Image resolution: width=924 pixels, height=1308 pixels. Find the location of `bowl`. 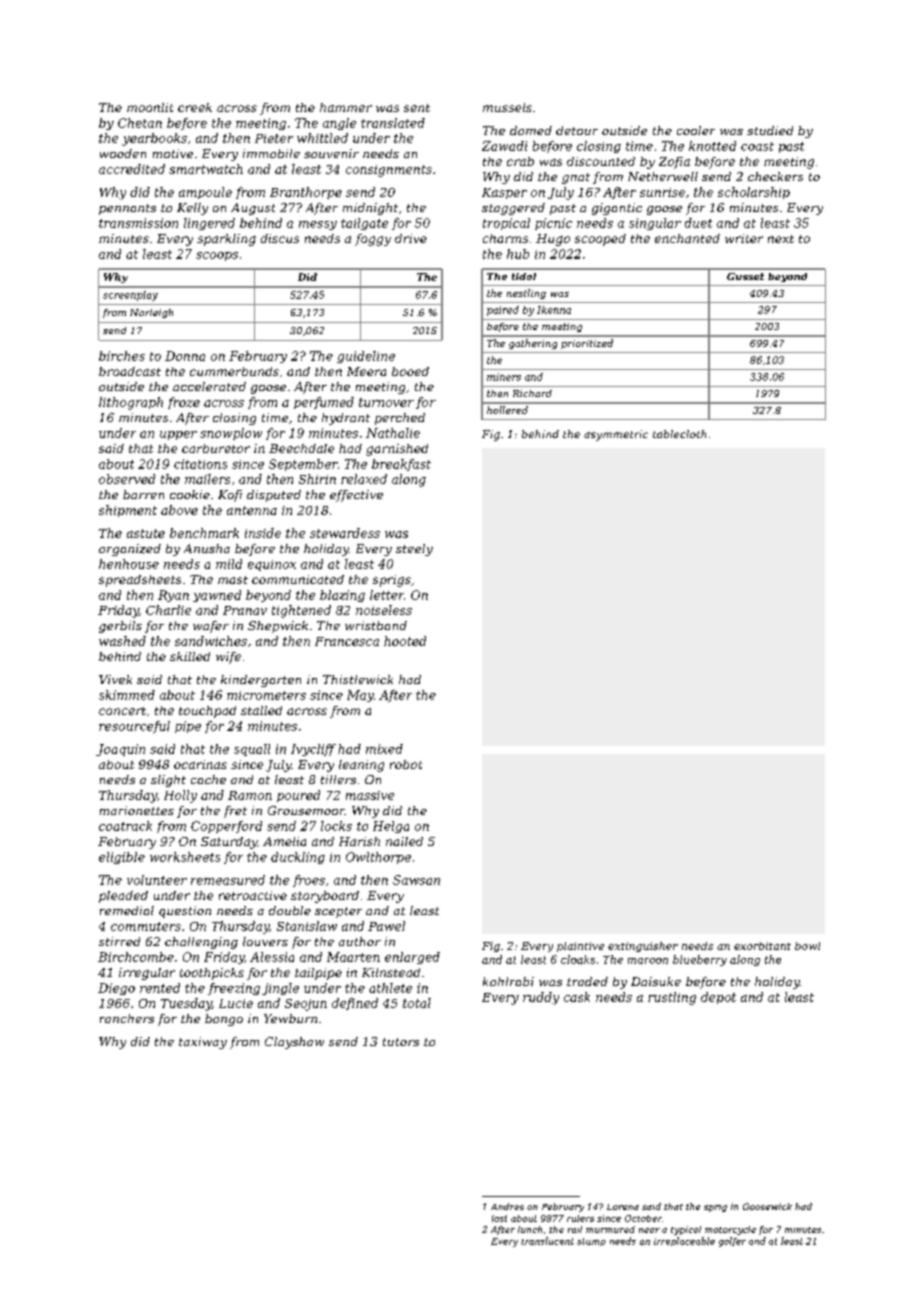

bowl is located at coordinates (807, 946).
